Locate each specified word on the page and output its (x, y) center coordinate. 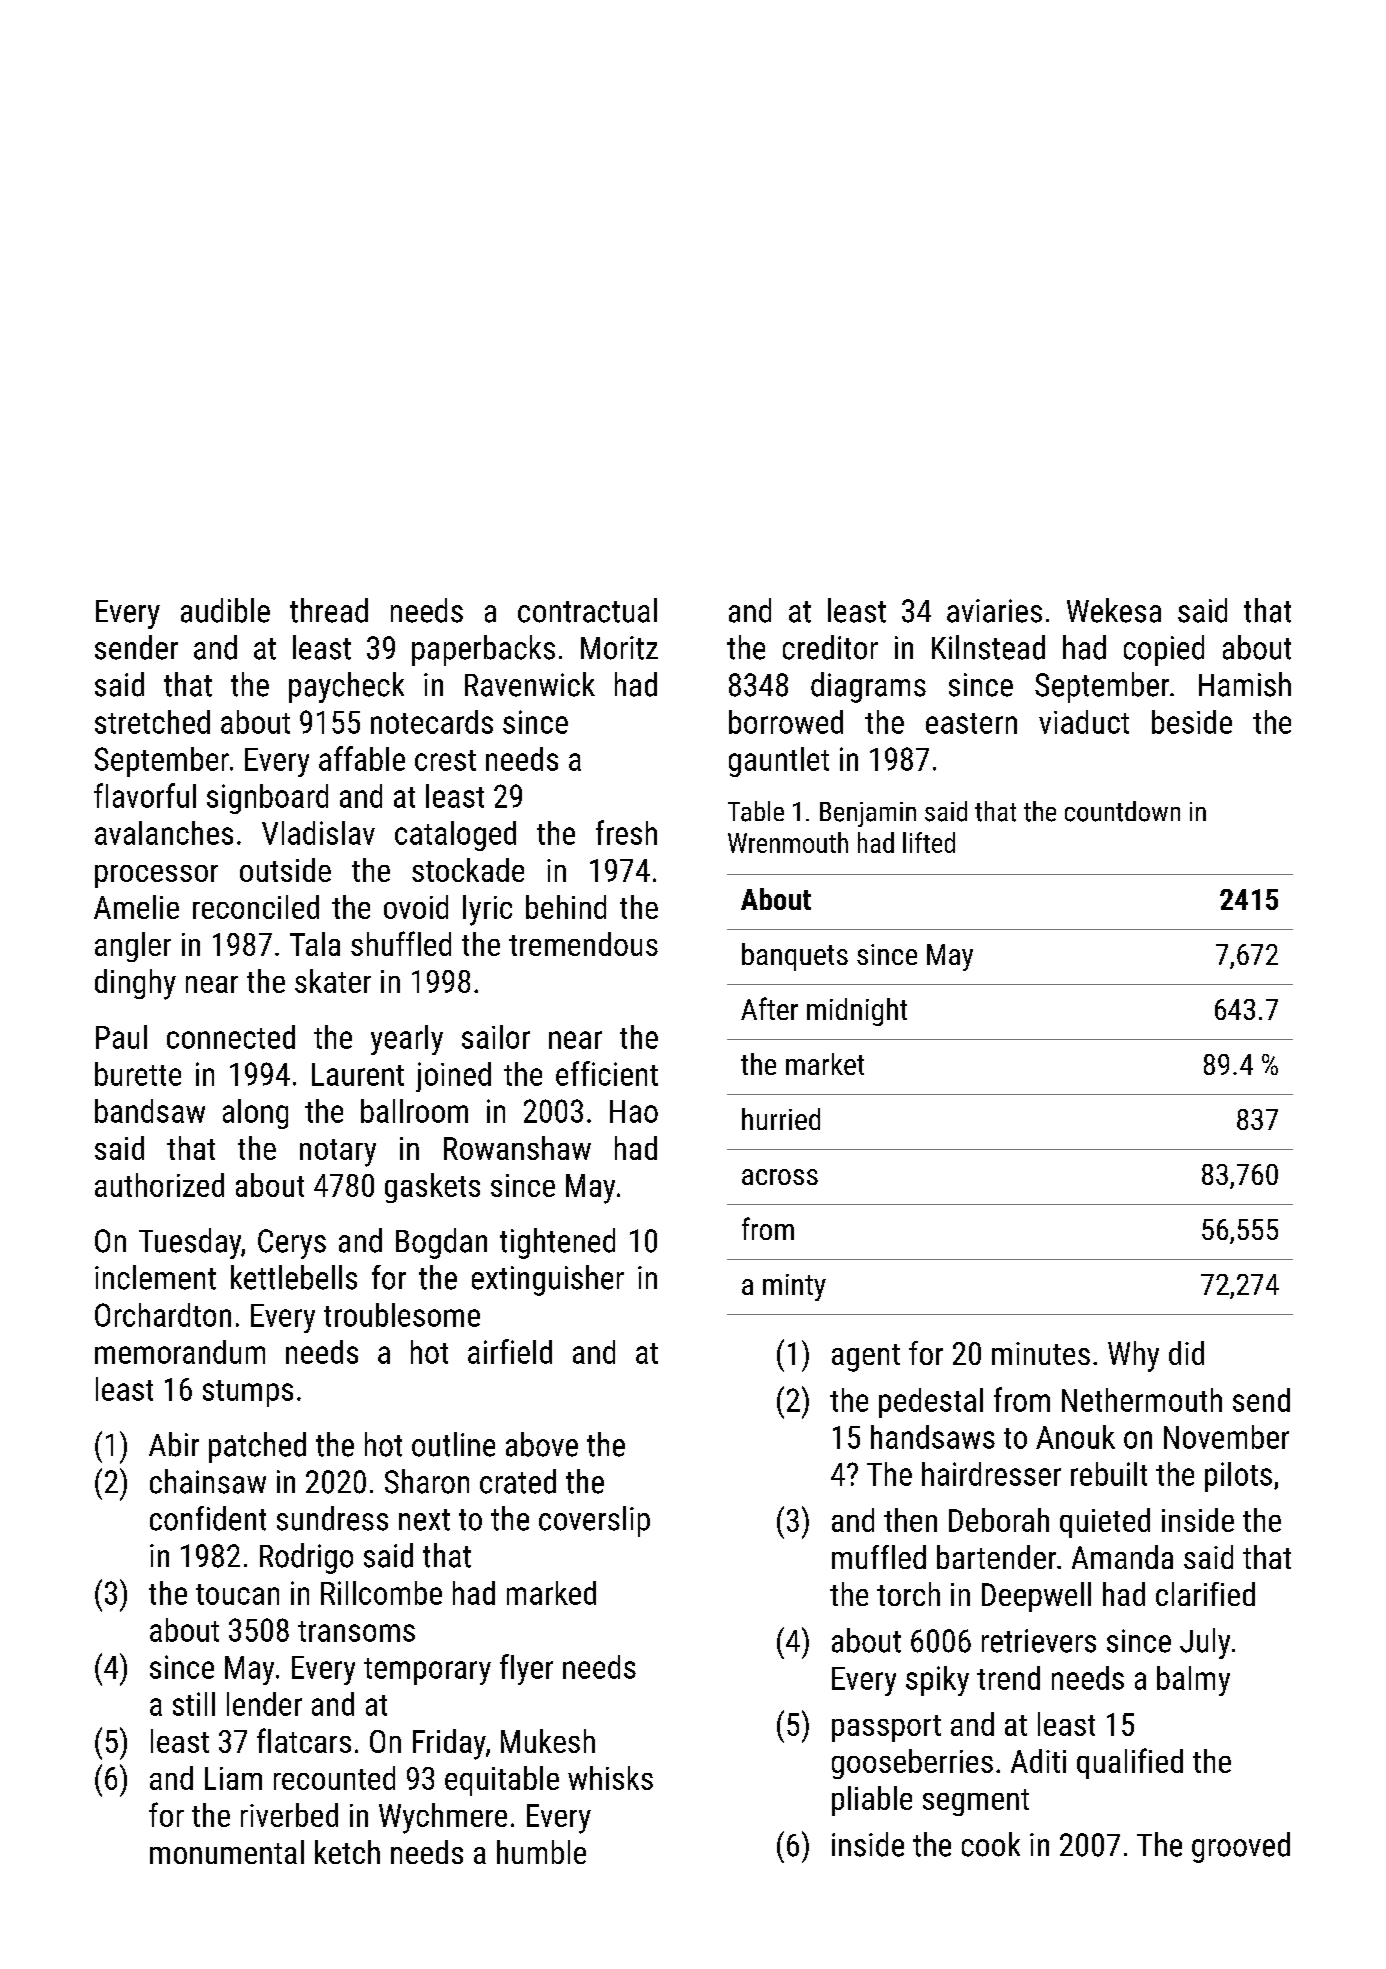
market (825, 1064)
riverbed (289, 1815)
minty (794, 1287)
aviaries (994, 611)
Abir (174, 1444)
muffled (879, 1557)
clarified (1205, 1594)
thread (329, 610)
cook (991, 1844)
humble (541, 1852)
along (255, 1114)
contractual (587, 610)
